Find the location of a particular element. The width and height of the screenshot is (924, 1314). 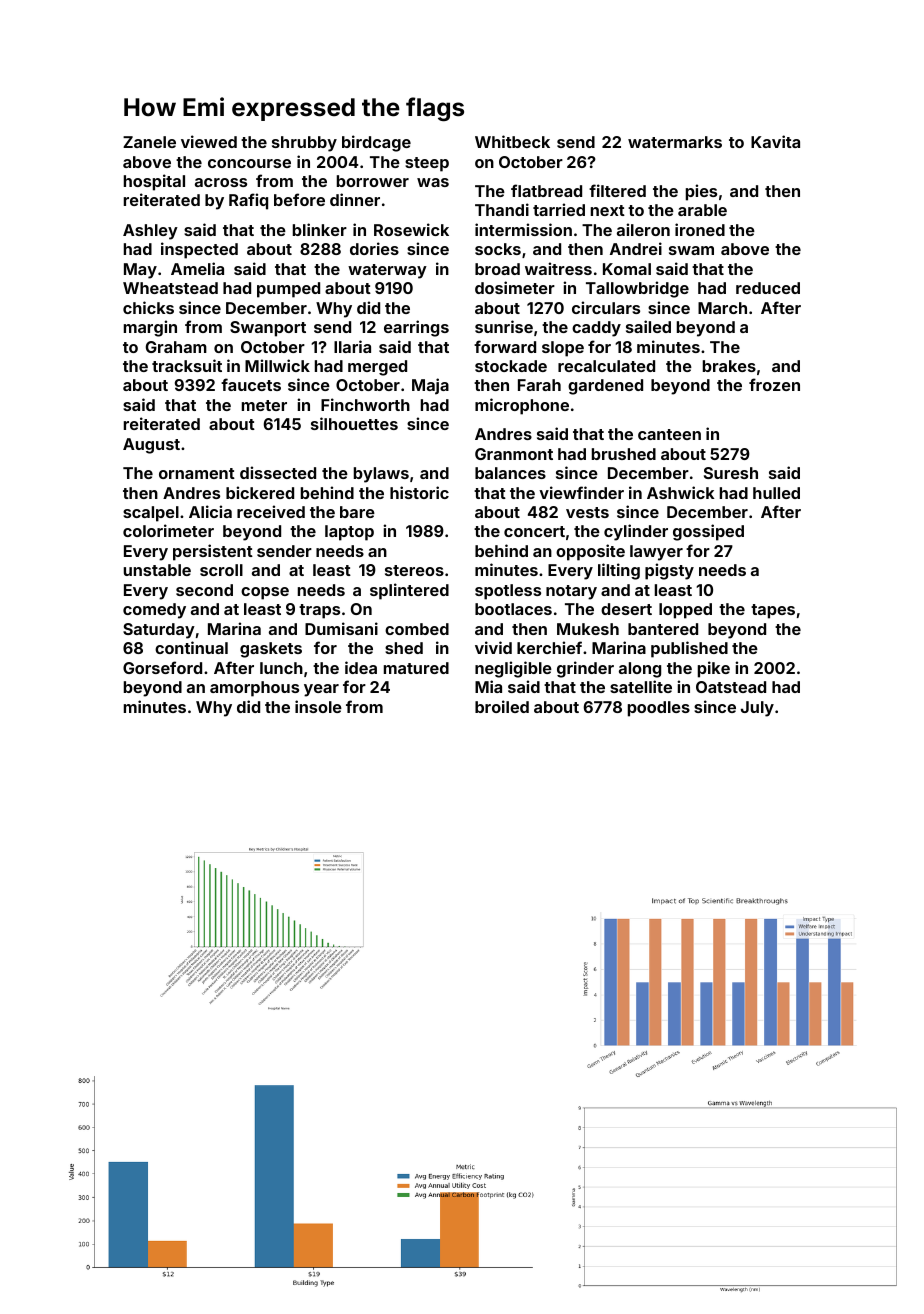

viewed is located at coordinates (209, 141).
